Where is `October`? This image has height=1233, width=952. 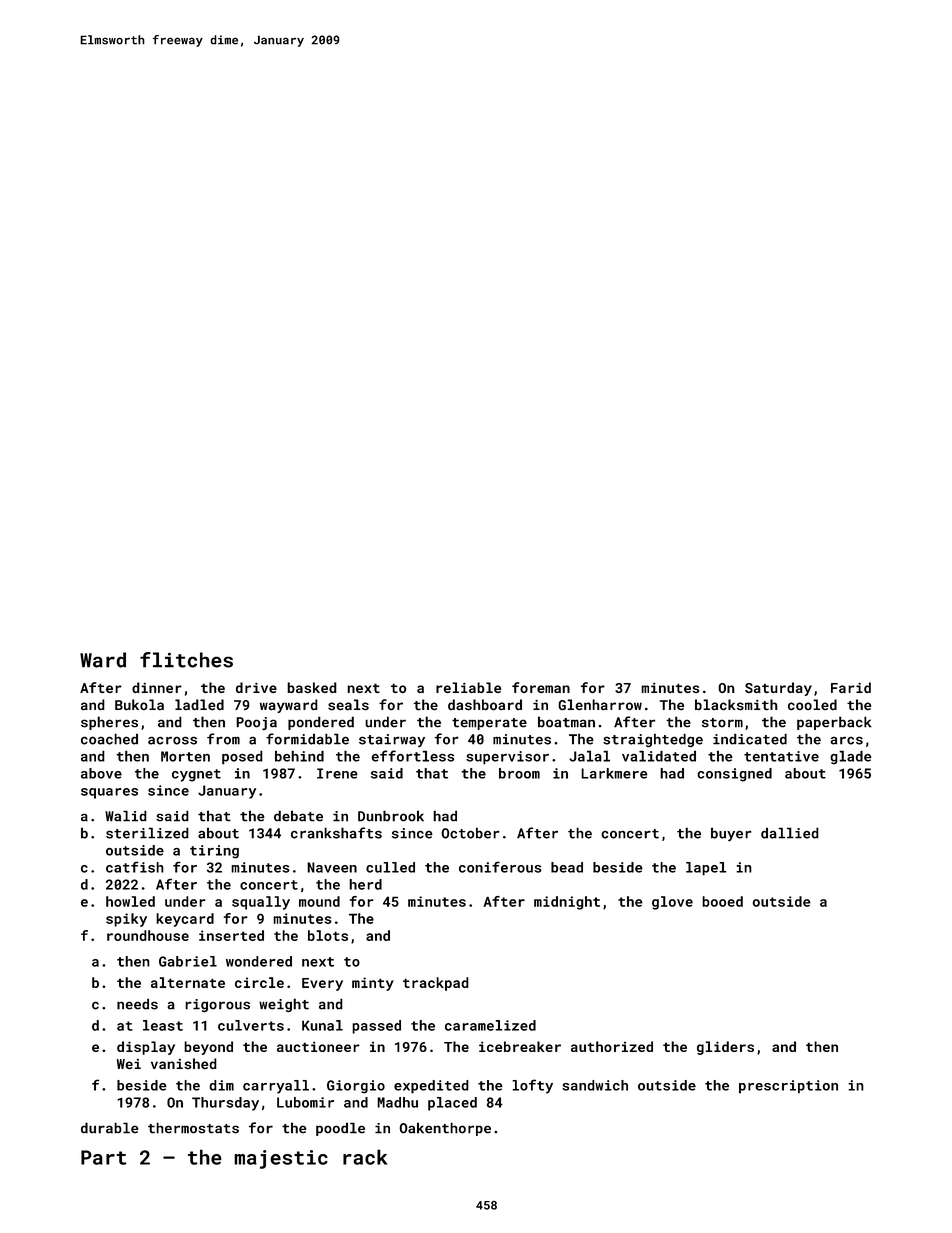
October is located at coordinates (470, 833).
